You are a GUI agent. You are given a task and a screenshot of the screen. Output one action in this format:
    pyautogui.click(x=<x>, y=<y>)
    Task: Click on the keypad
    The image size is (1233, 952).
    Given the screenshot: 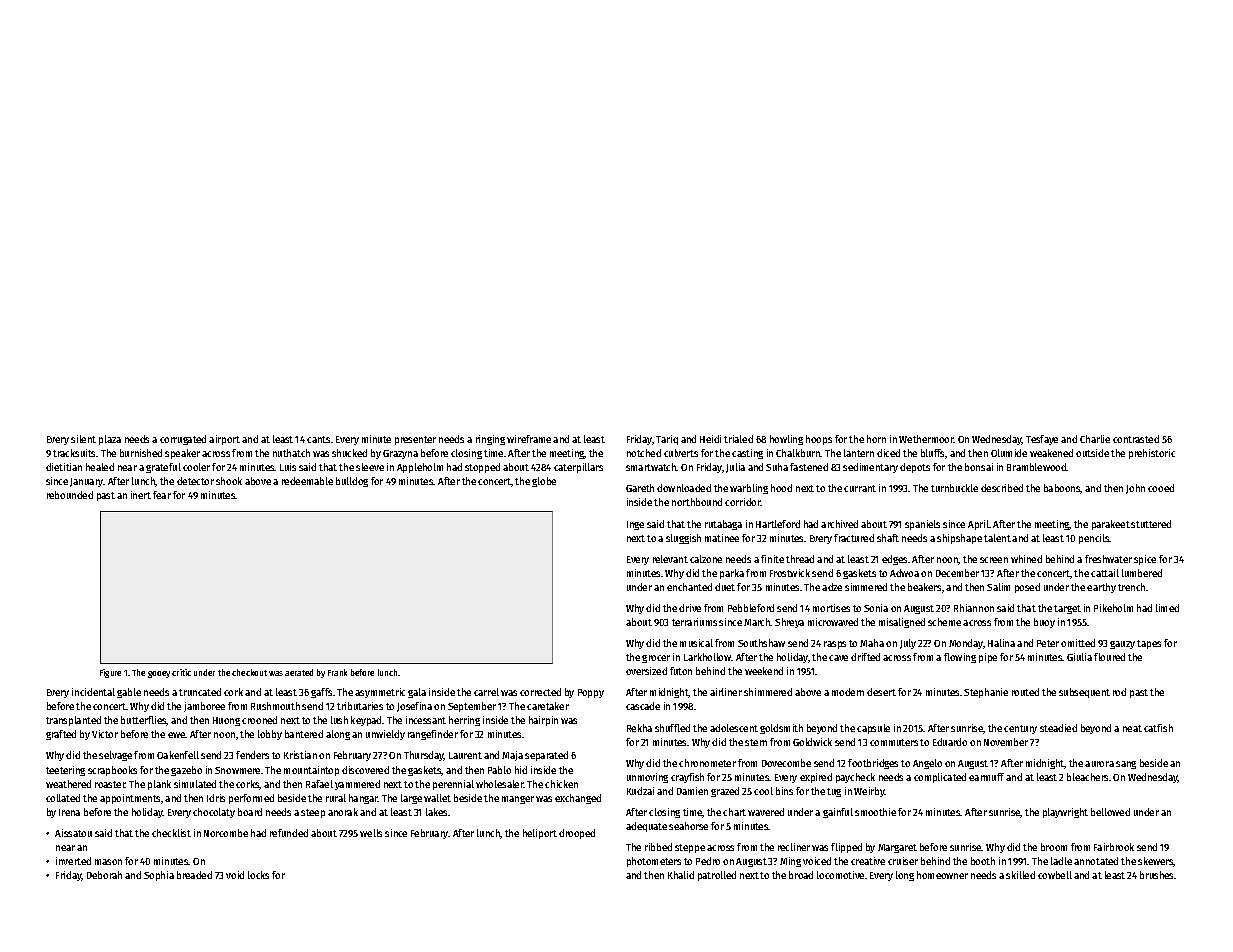 What is the action you would take?
    pyautogui.click(x=366, y=721)
